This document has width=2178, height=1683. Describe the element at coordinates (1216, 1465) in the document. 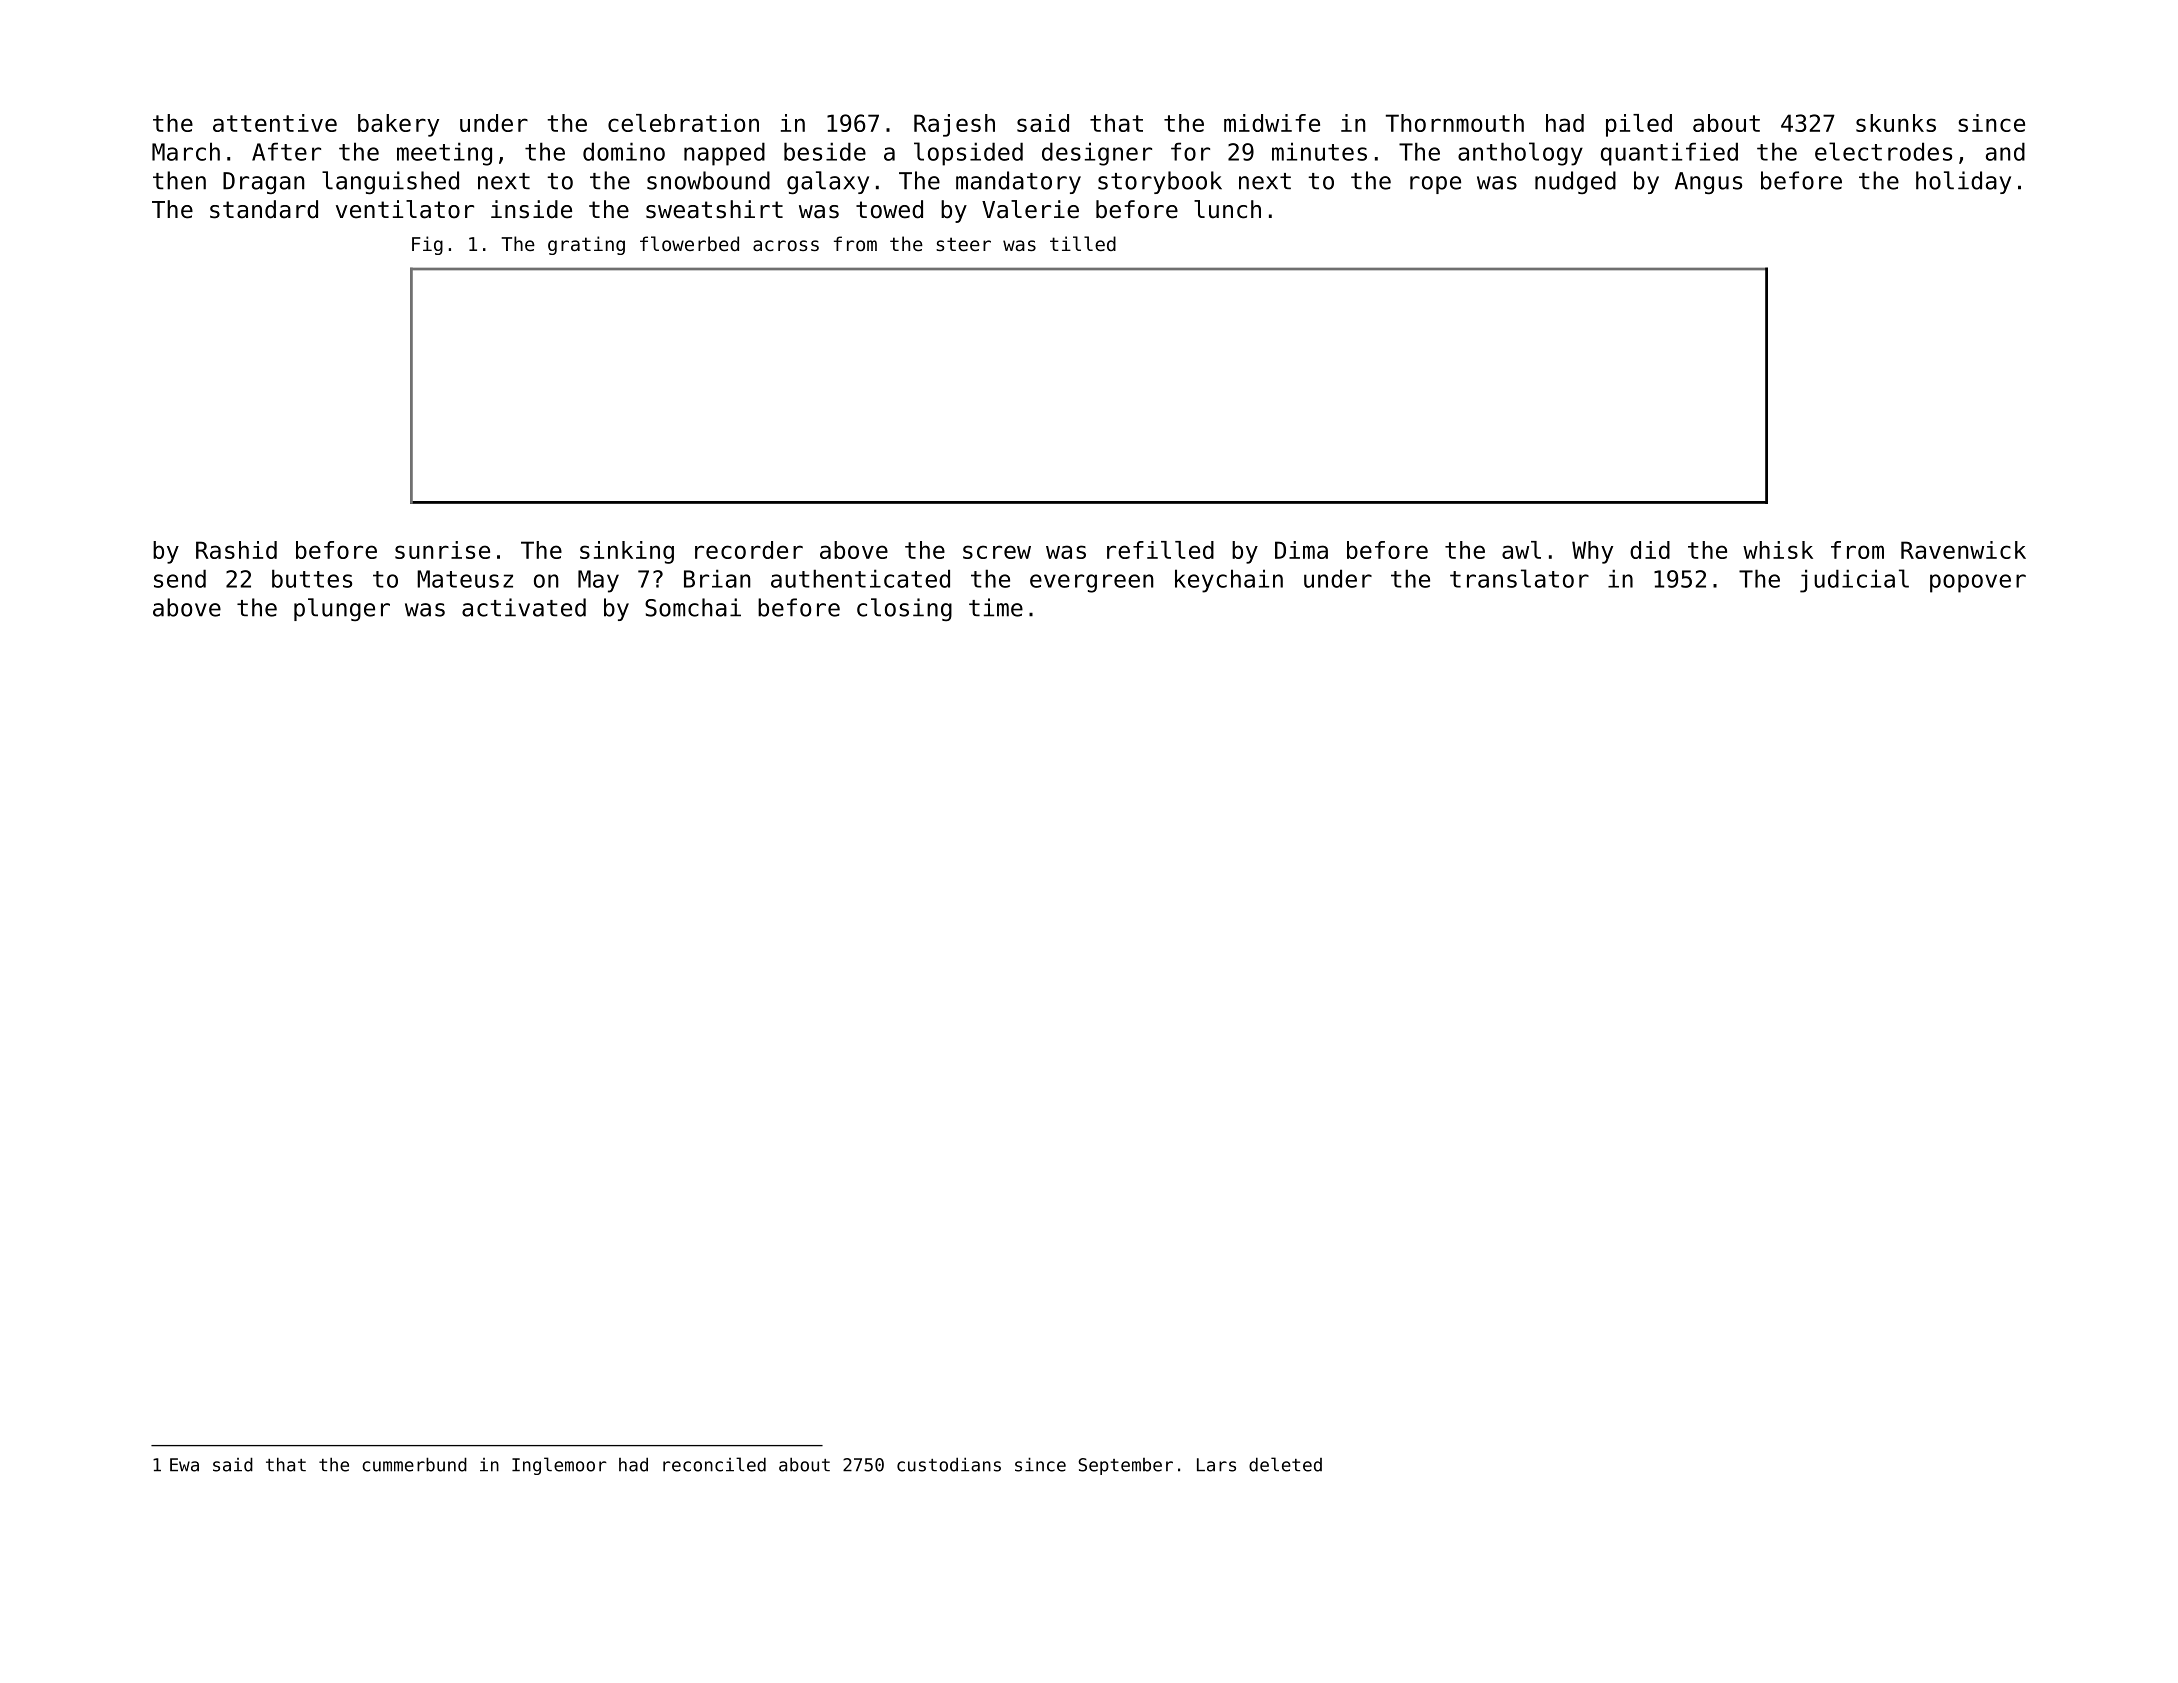

I see `Lars` at that location.
